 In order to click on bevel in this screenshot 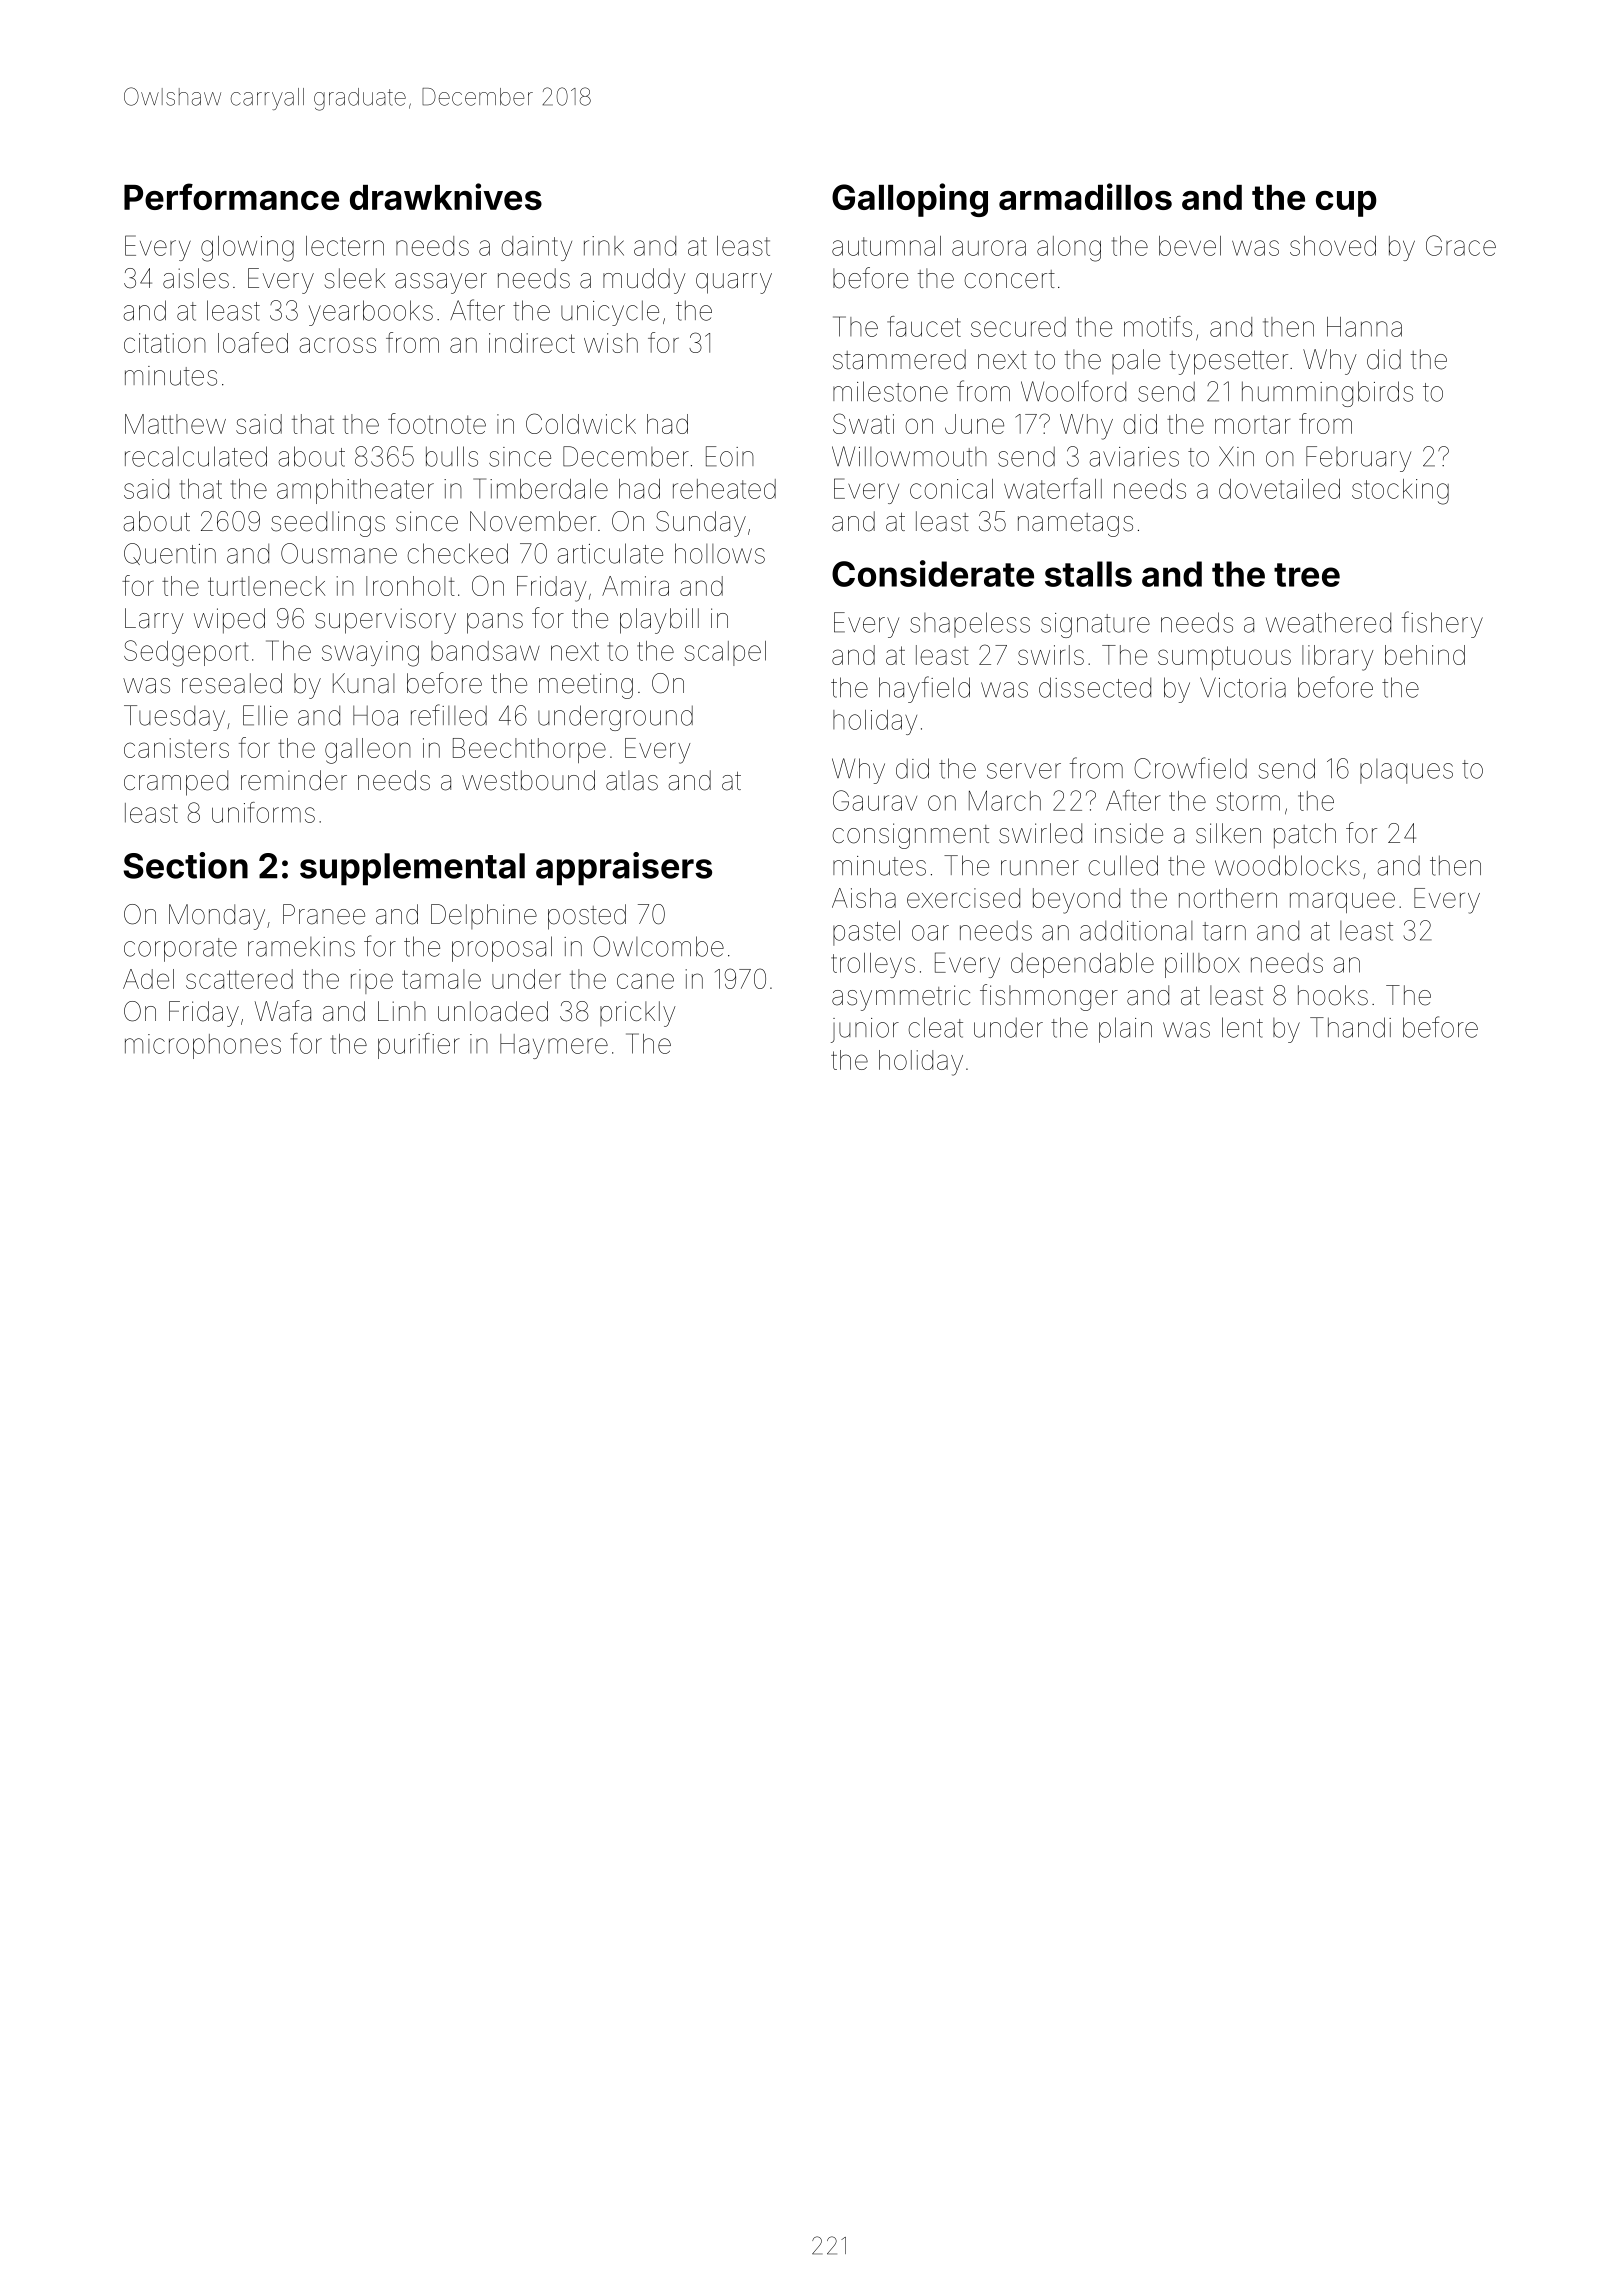, I will do `click(1190, 246)`.
